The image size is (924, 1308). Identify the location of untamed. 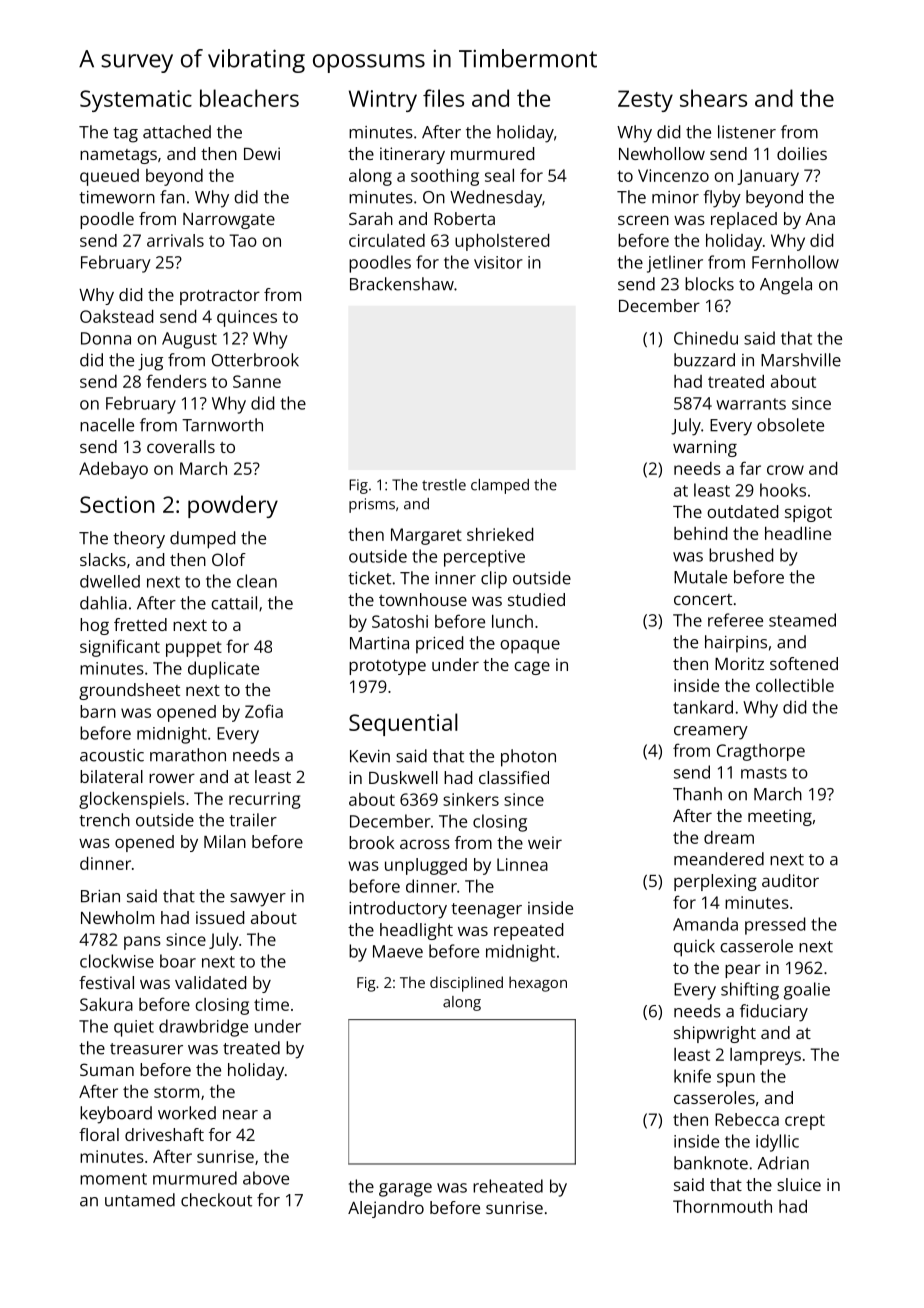
(140, 1200).
